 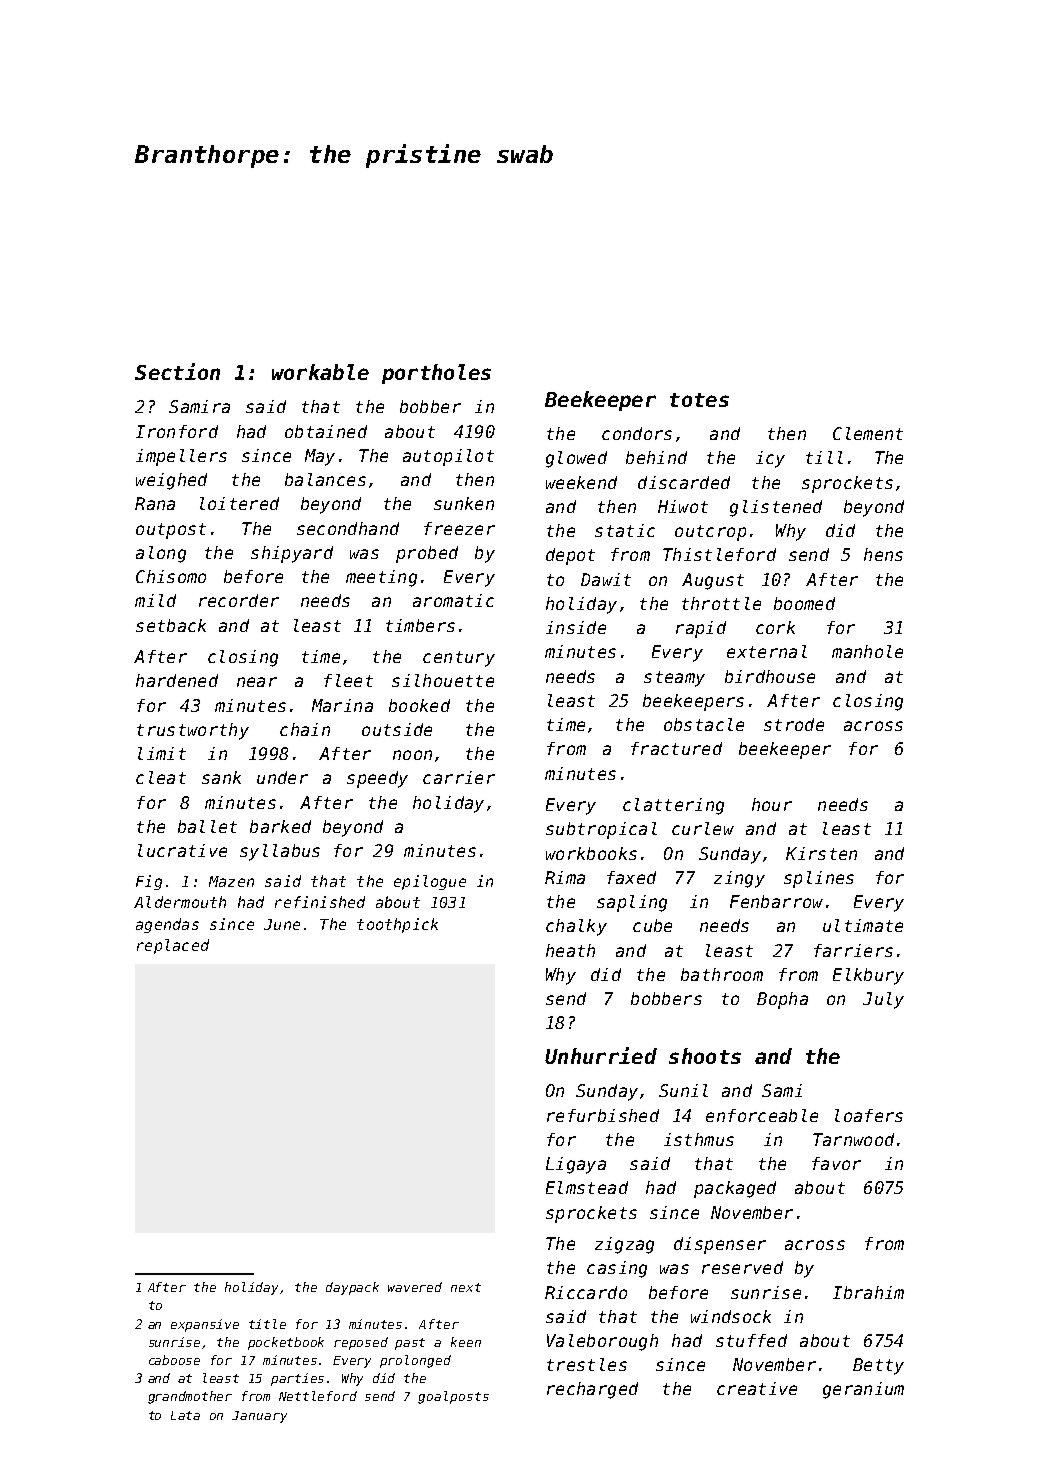 What do you see at coordinates (883, 554) in the document?
I see `hens` at bounding box center [883, 554].
